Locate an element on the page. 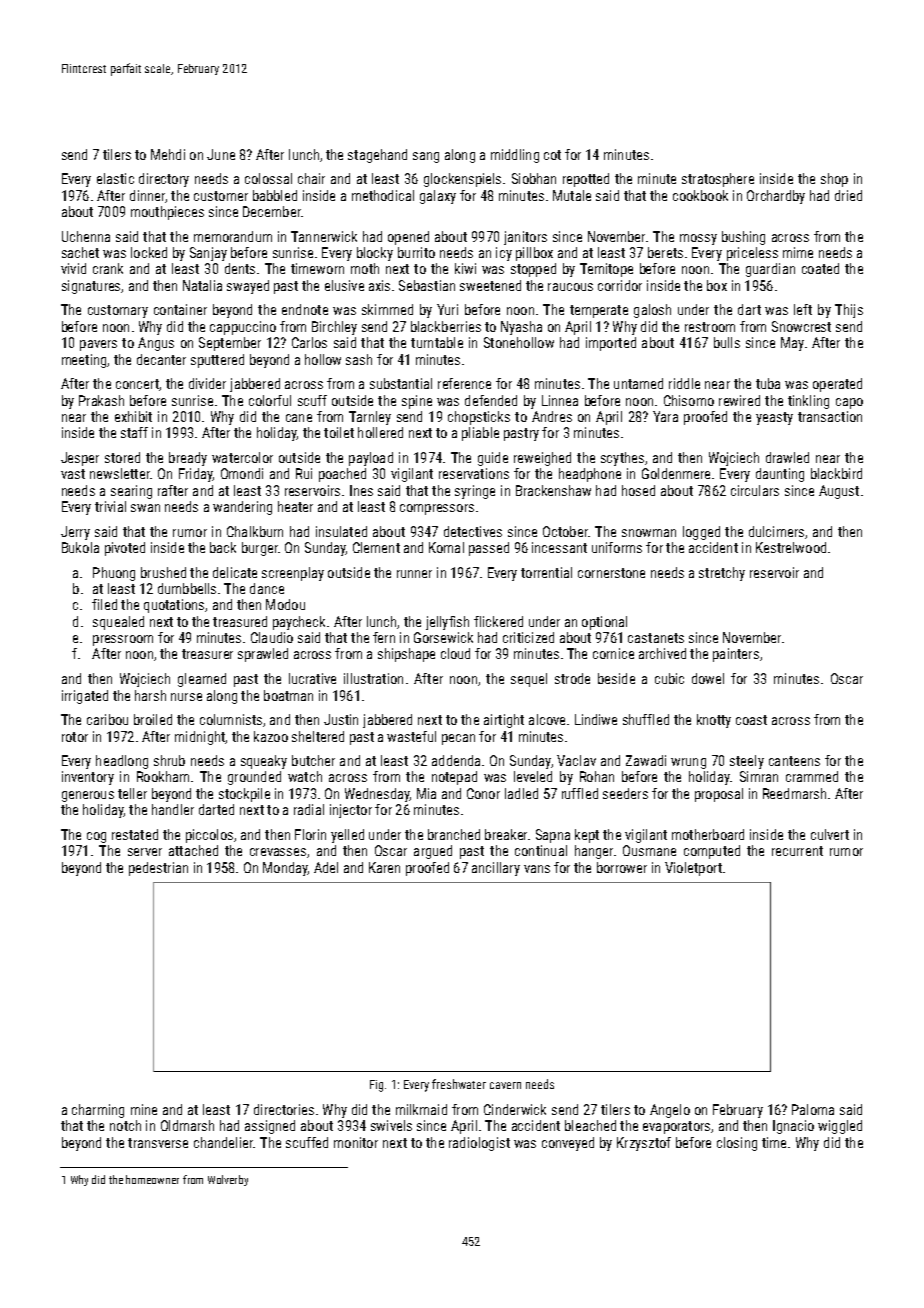 The image size is (924, 1308). borrower is located at coordinates (622, 867).
